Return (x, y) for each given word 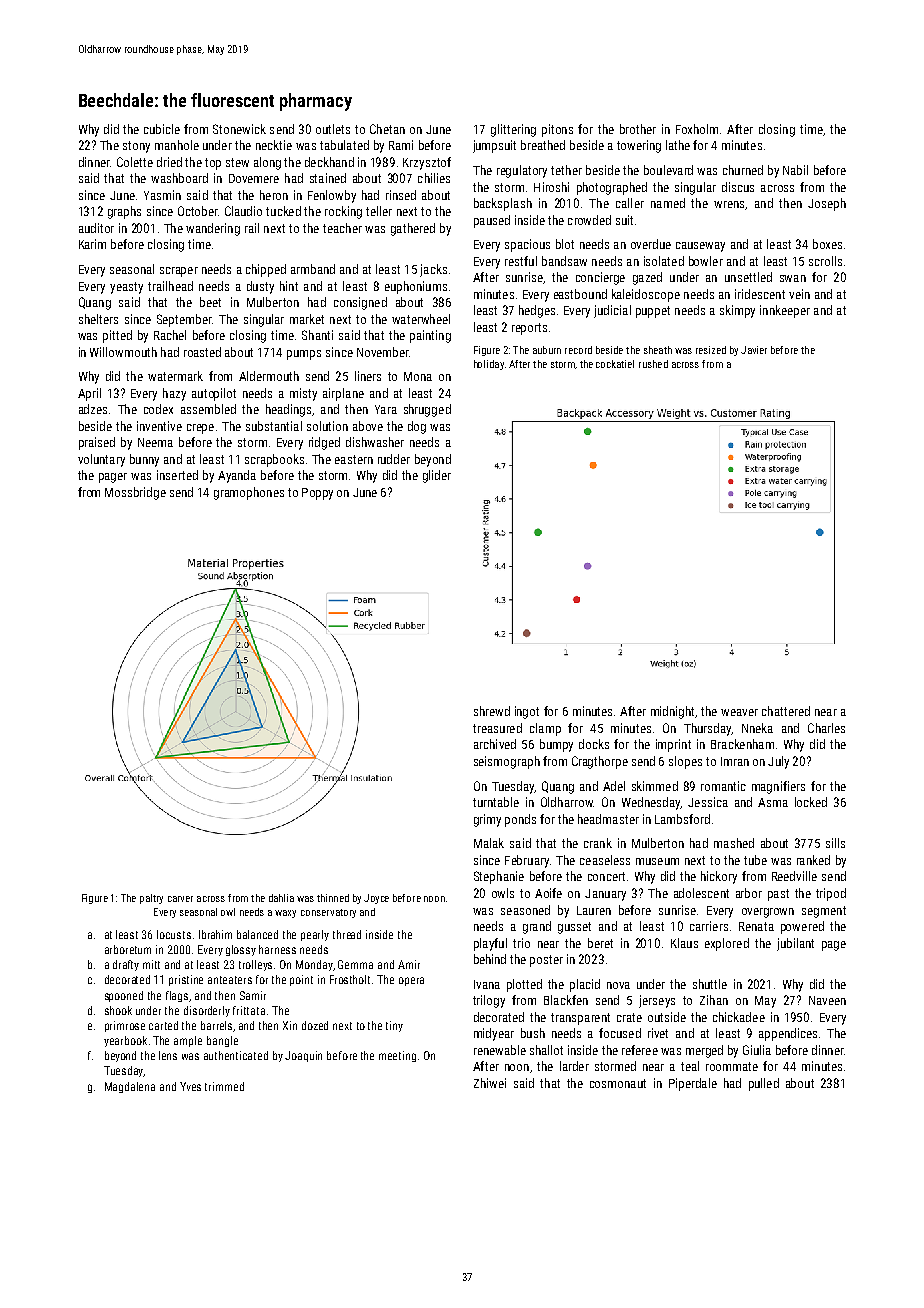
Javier (754, 350)
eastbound (580, 294)
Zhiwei (490, 1083)
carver (180, 899)
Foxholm (697, 129)
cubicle (162, 129)
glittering (513, 130)
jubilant (795, 944)
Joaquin (303, 1056)
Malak (489, 843)
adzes (93, 409)
